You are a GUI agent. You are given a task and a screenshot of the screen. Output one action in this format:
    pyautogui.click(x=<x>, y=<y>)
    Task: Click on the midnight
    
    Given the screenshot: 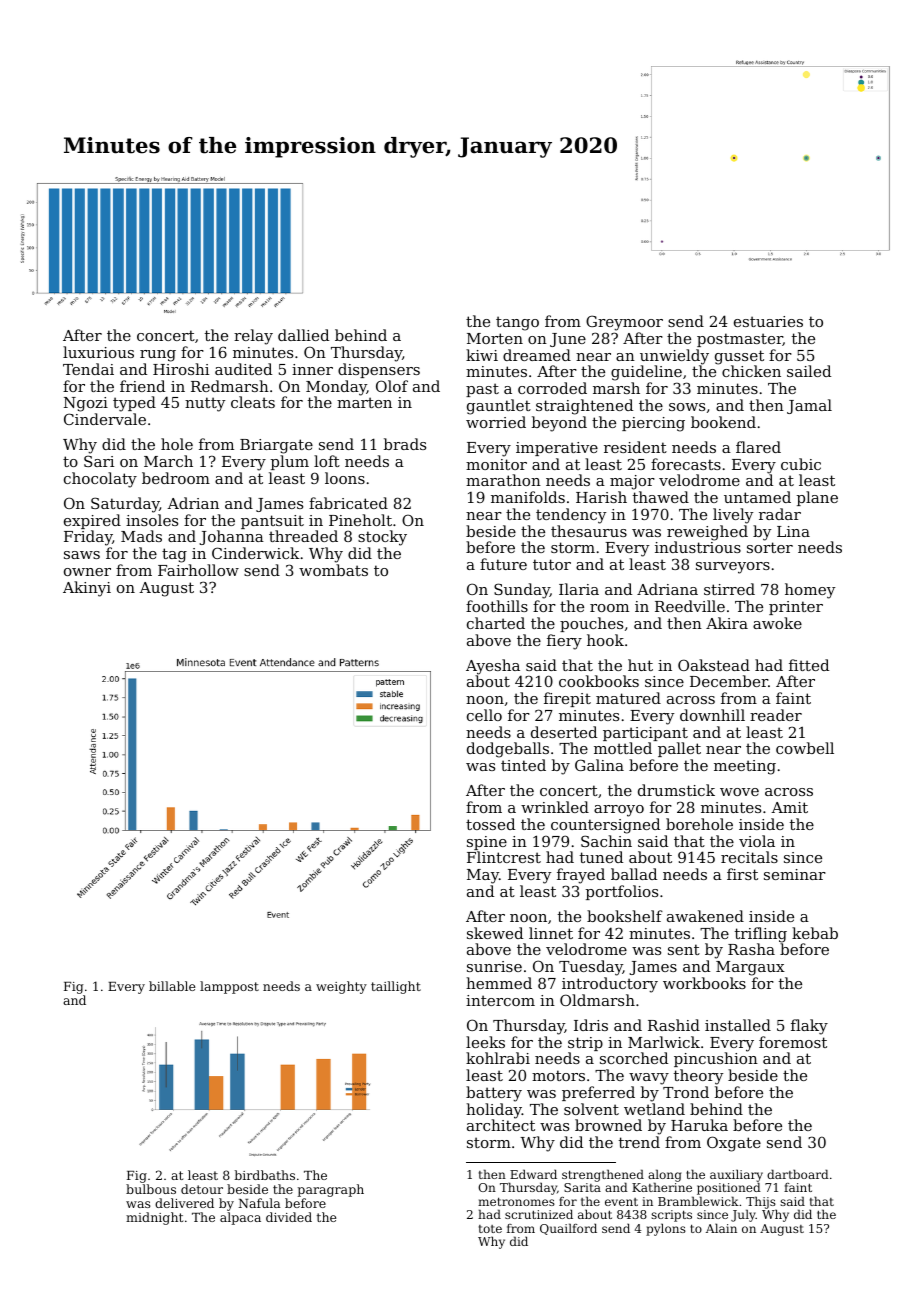 What is the action you would take?
    pyautogui.click(x=154, y=1218)
